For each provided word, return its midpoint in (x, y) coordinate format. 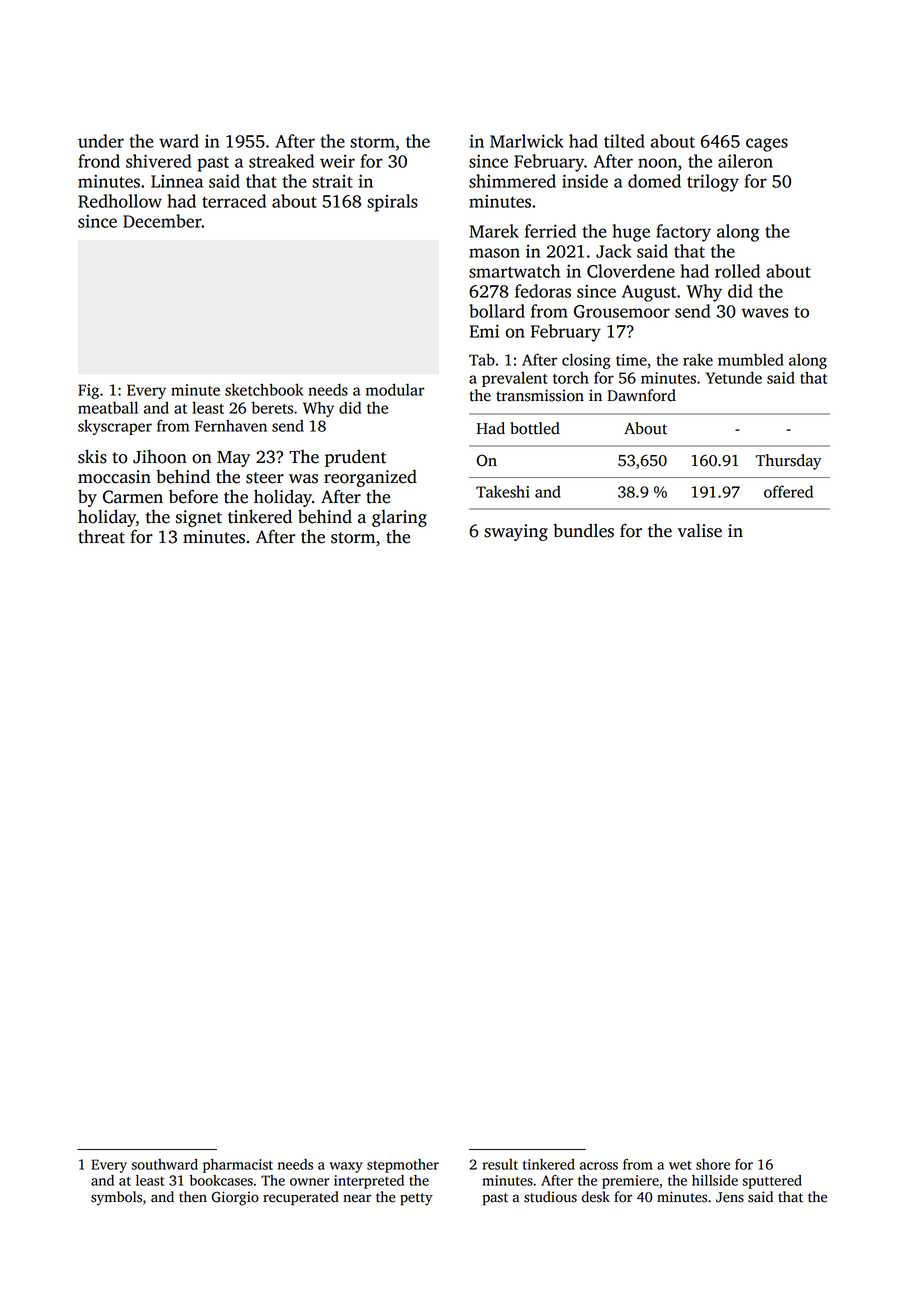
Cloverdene (631, 271)
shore (713, 1164)
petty (416, 1199)
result (500, 1164)
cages (767, 145)
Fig (88, 391)
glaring (399, 518)
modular (395, 389)
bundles (583, 531)
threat (101, 536)
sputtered (772, 1182)
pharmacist (238, 1166)
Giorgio (235, 1198)
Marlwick (527, 141)
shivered (158, 161)
